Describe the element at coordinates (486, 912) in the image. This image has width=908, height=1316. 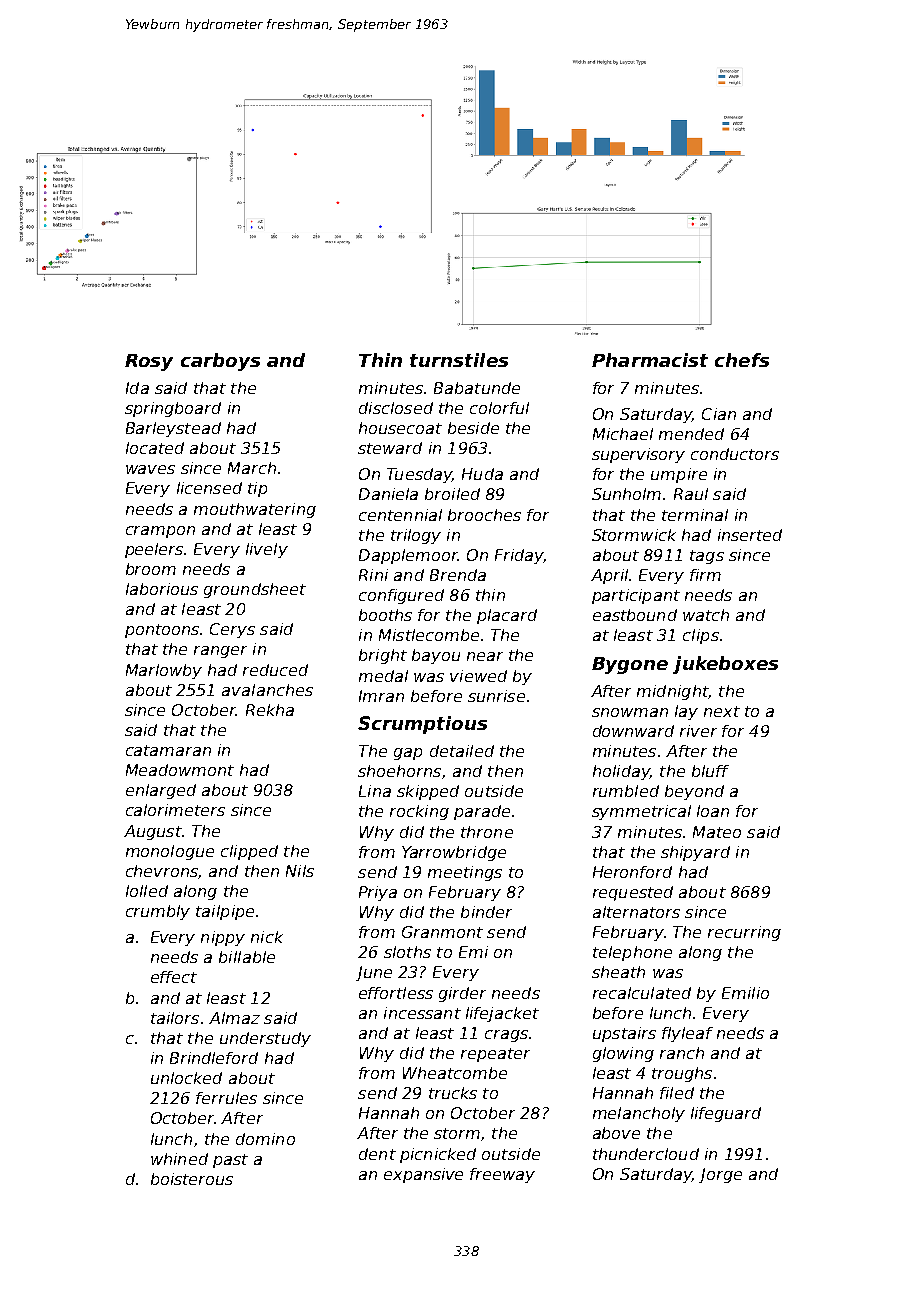
I see `binder` at that location.
